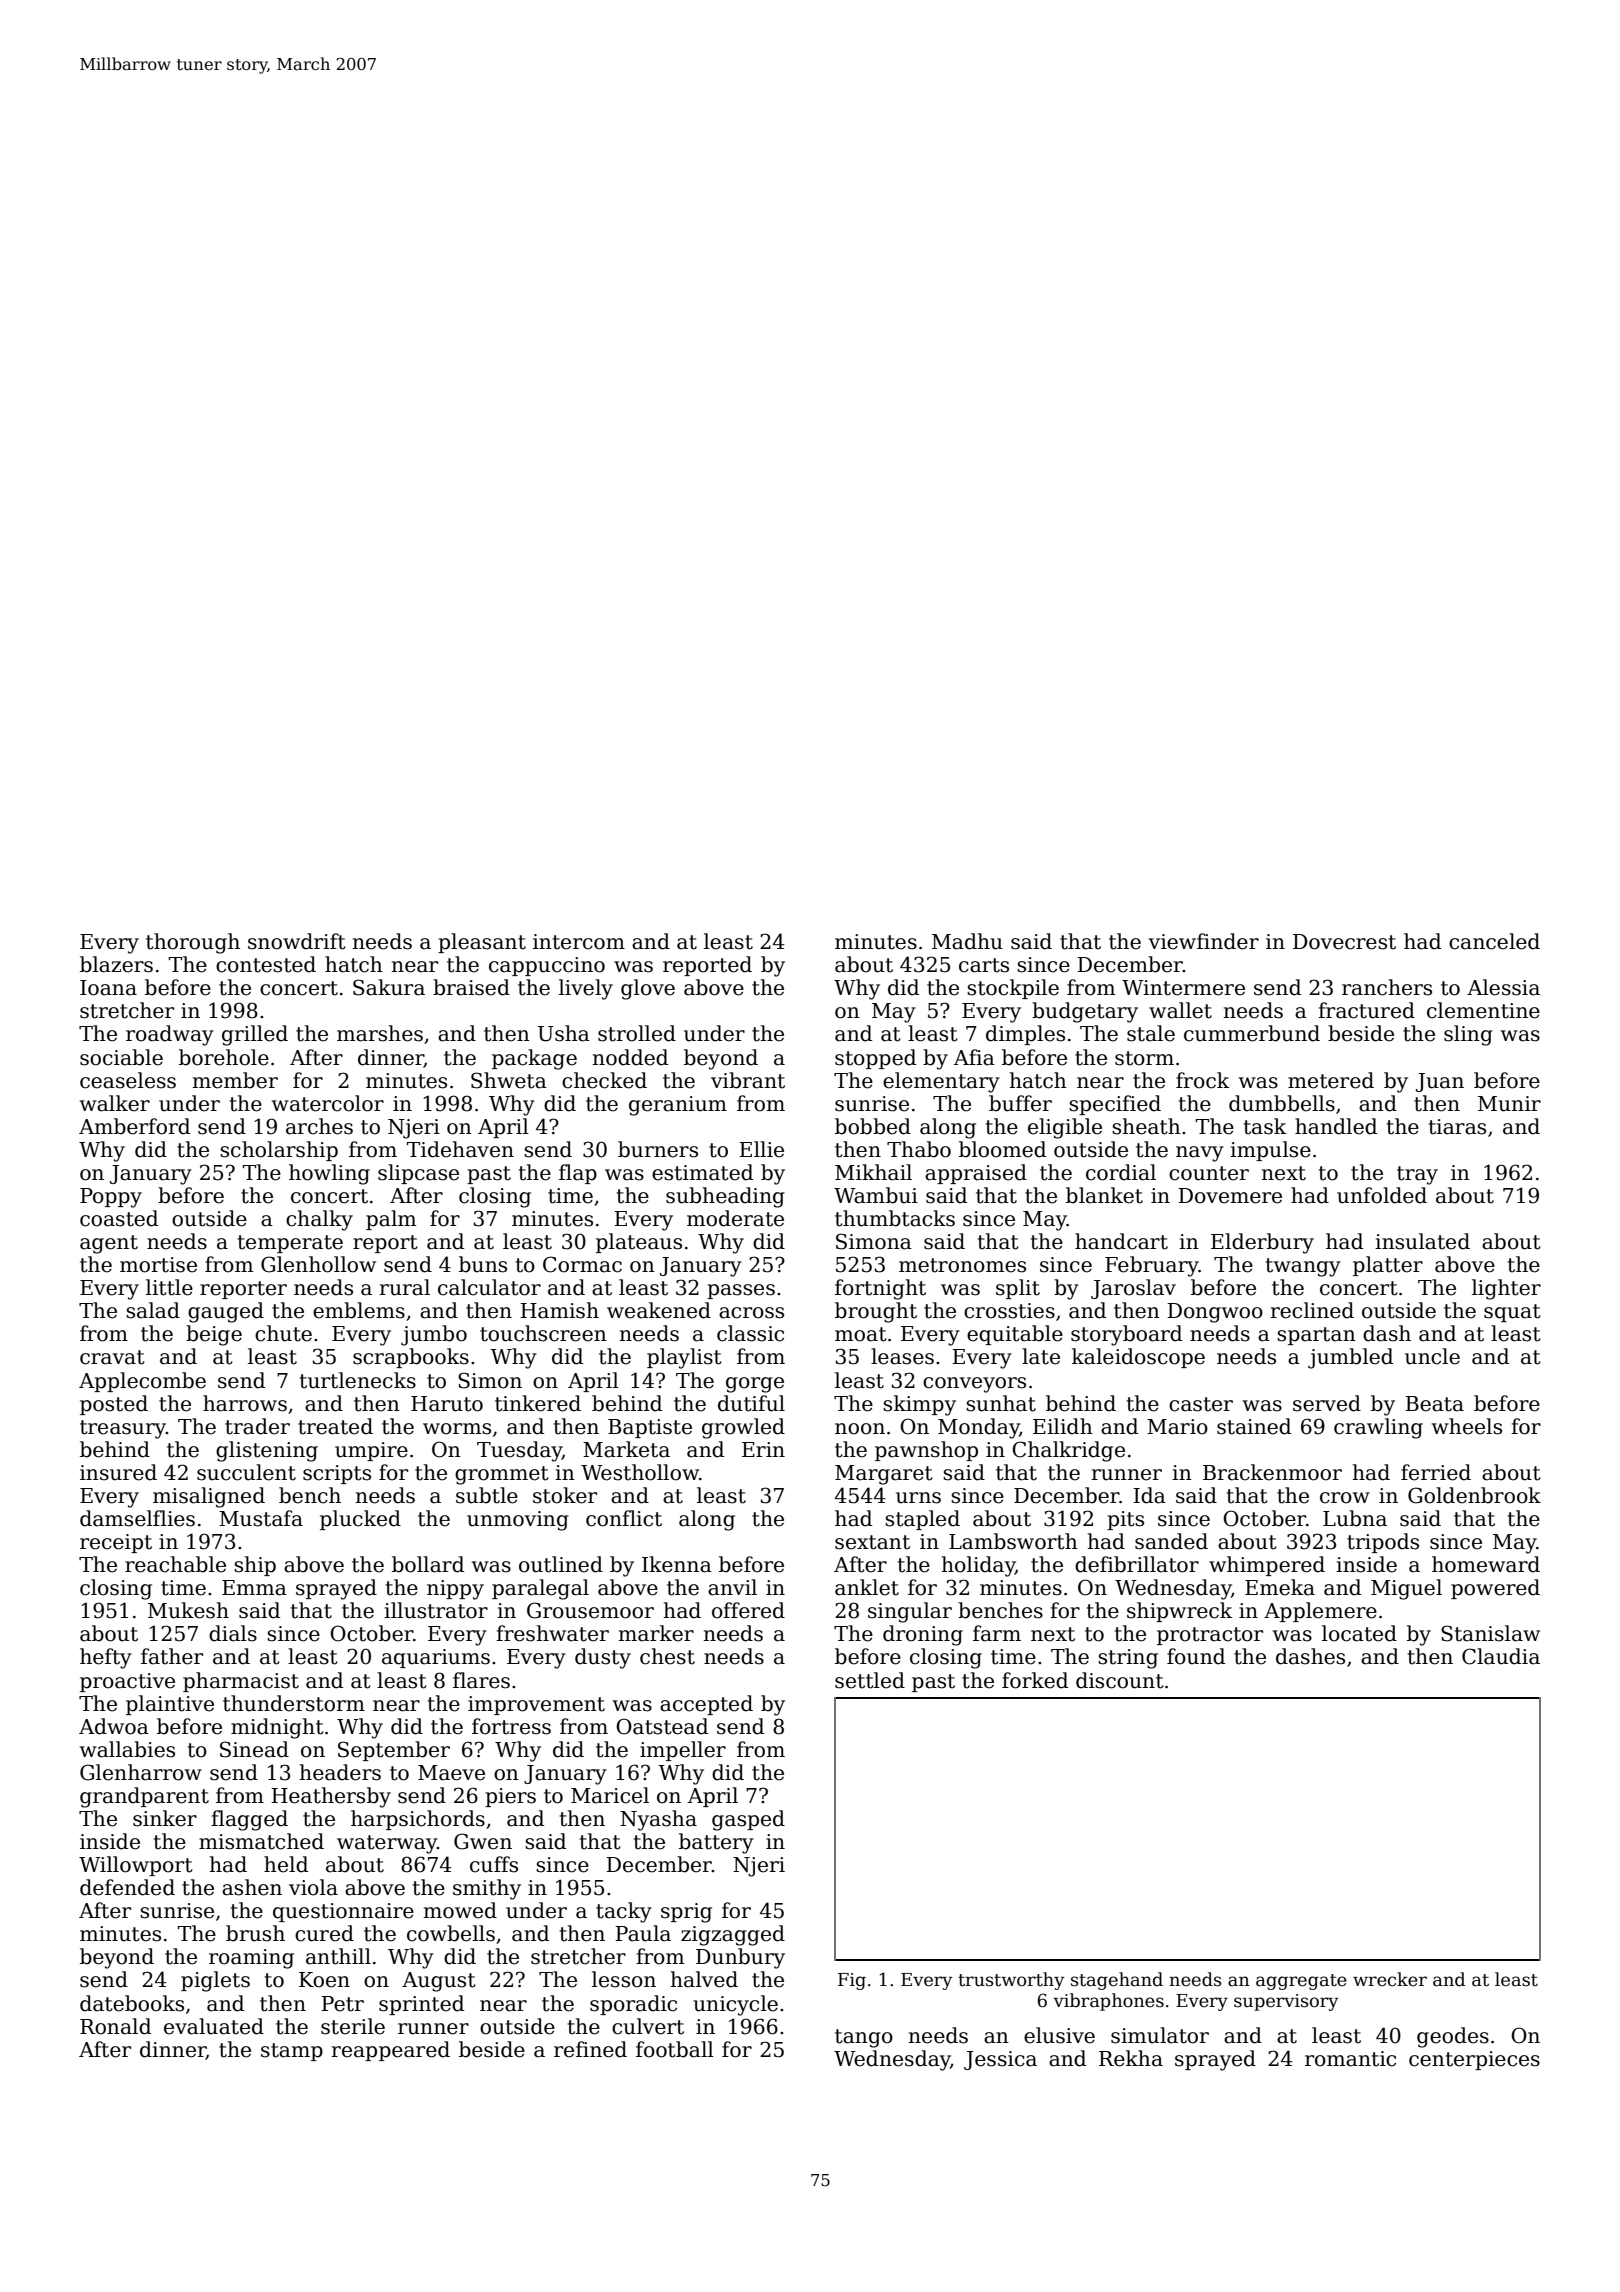 This screenshot has height=2292, width=1620. I want to click on temperate, so click(290, 1244).
